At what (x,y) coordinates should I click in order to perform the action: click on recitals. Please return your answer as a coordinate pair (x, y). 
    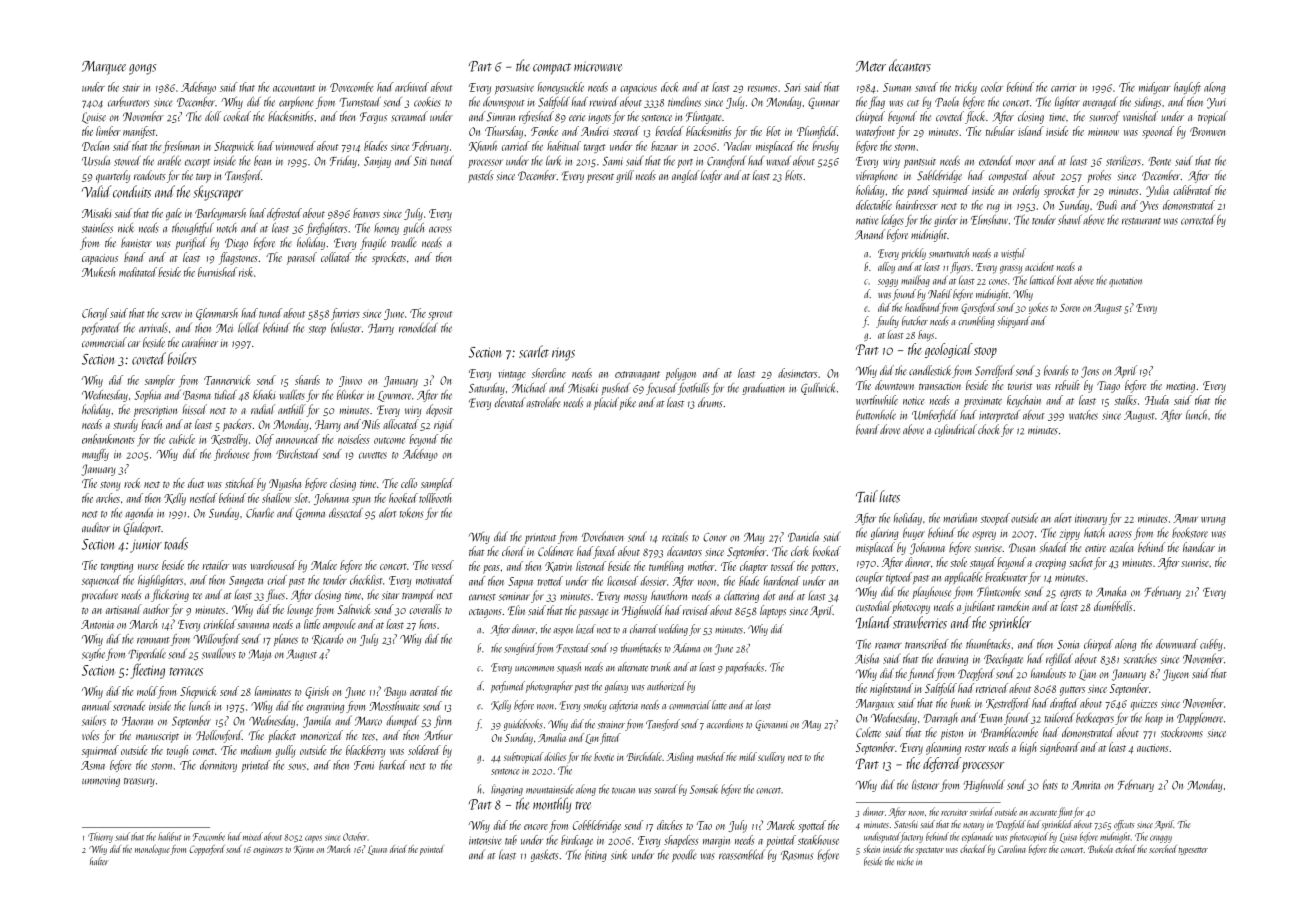
    Looking at the image, I should click on (675, 537).
